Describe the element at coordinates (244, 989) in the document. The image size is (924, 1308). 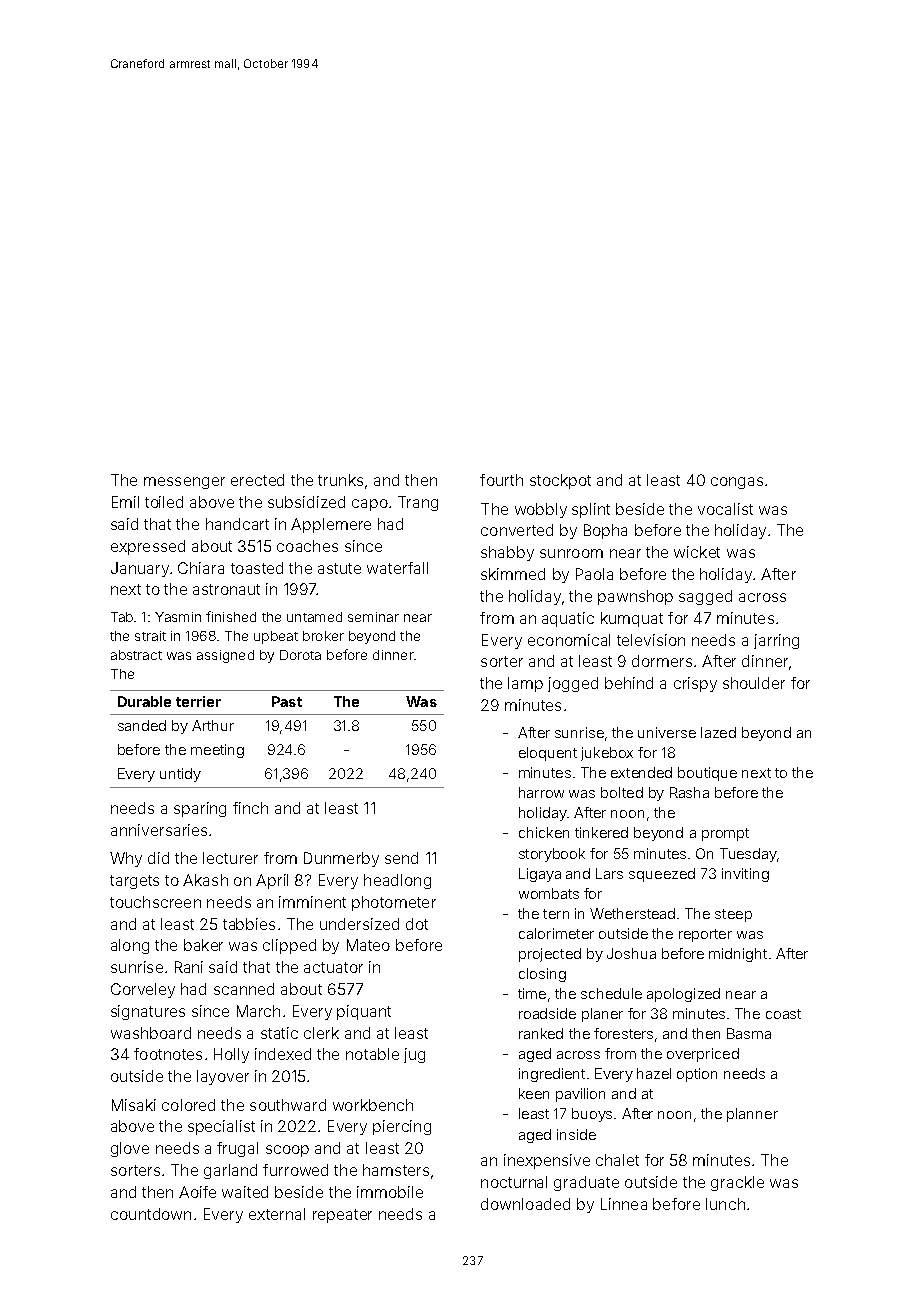
I see `scanned` at that location.
